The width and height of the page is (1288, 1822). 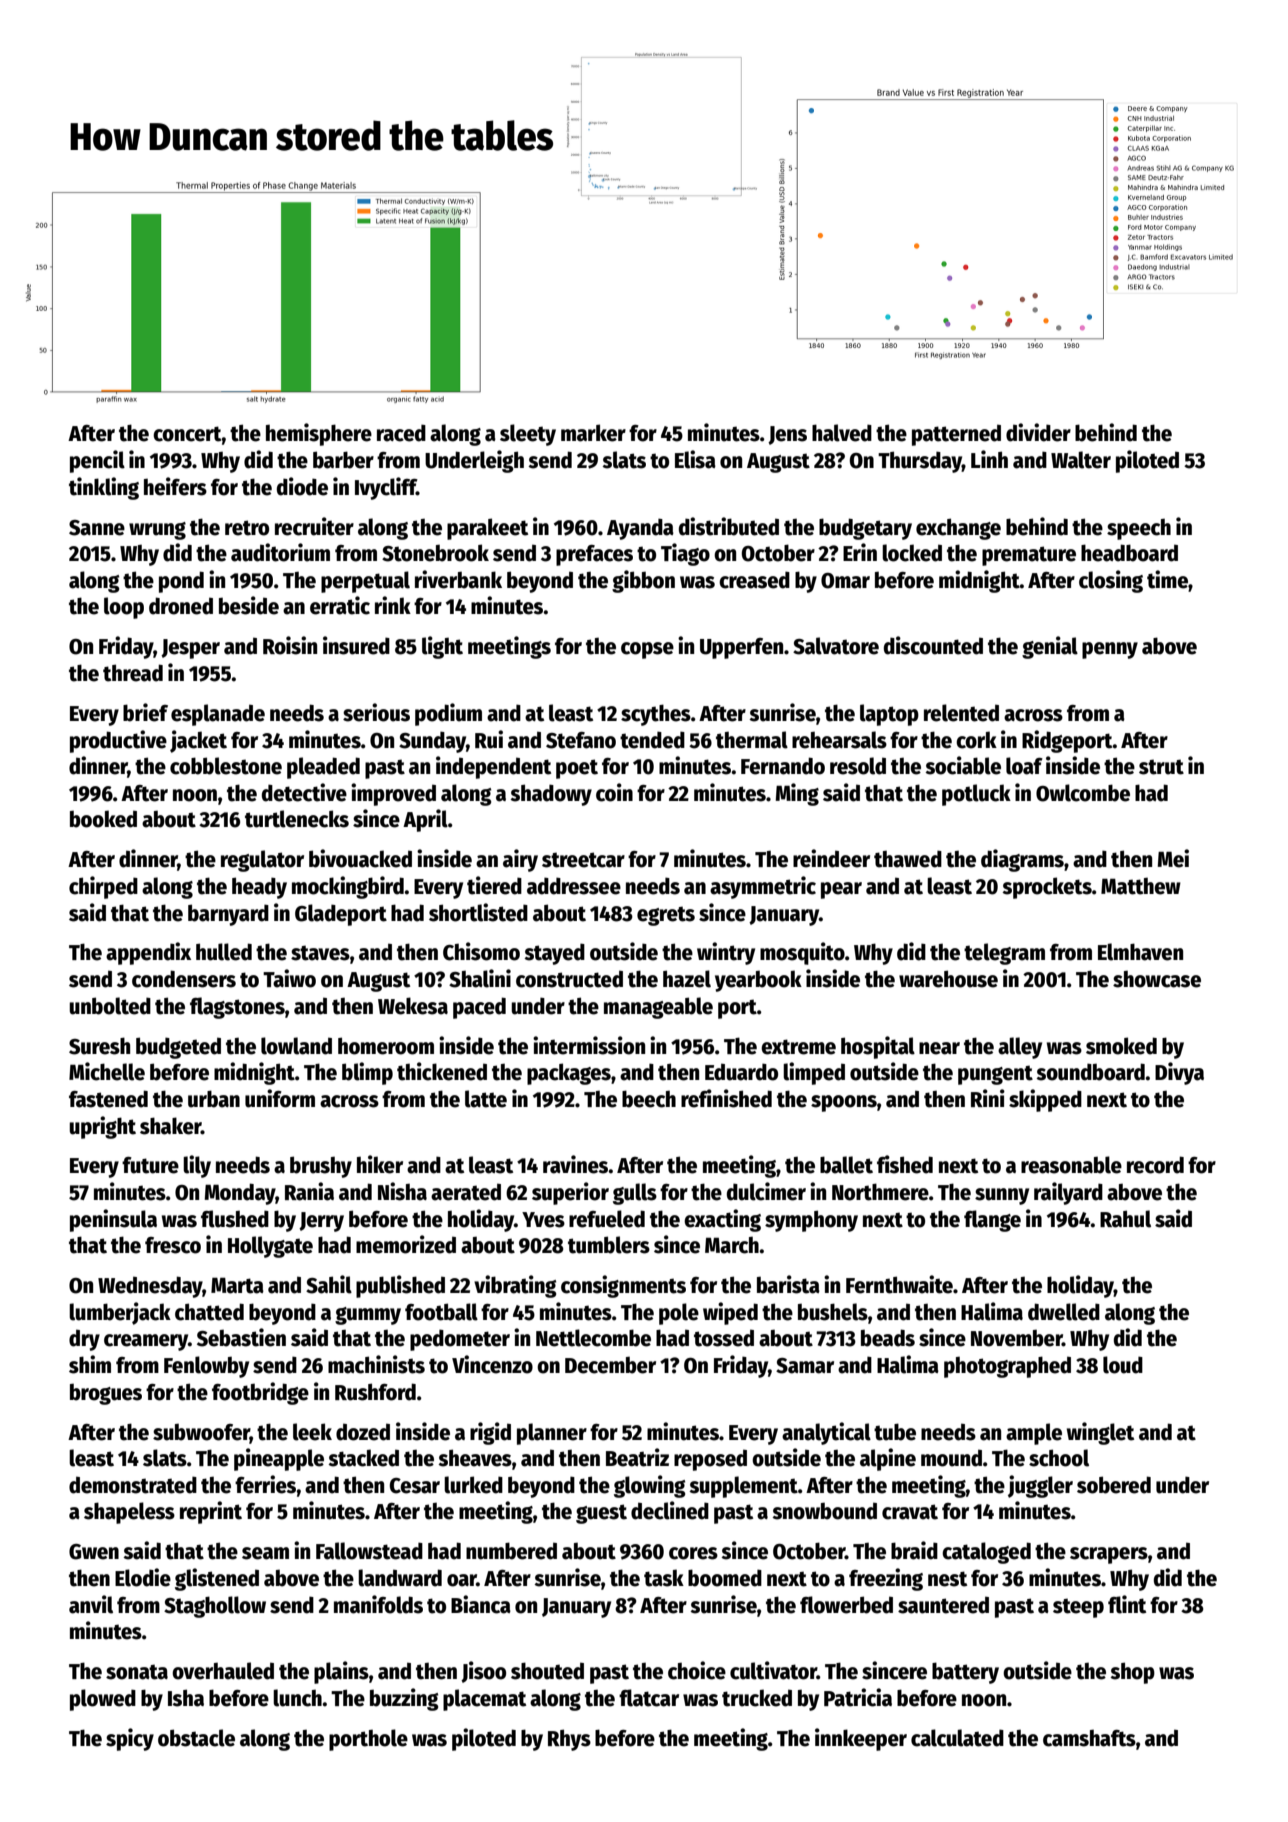 What do you see at coordinates (341, 1672) in the page?
I see `plains` at bounding box center [341, 1672].
